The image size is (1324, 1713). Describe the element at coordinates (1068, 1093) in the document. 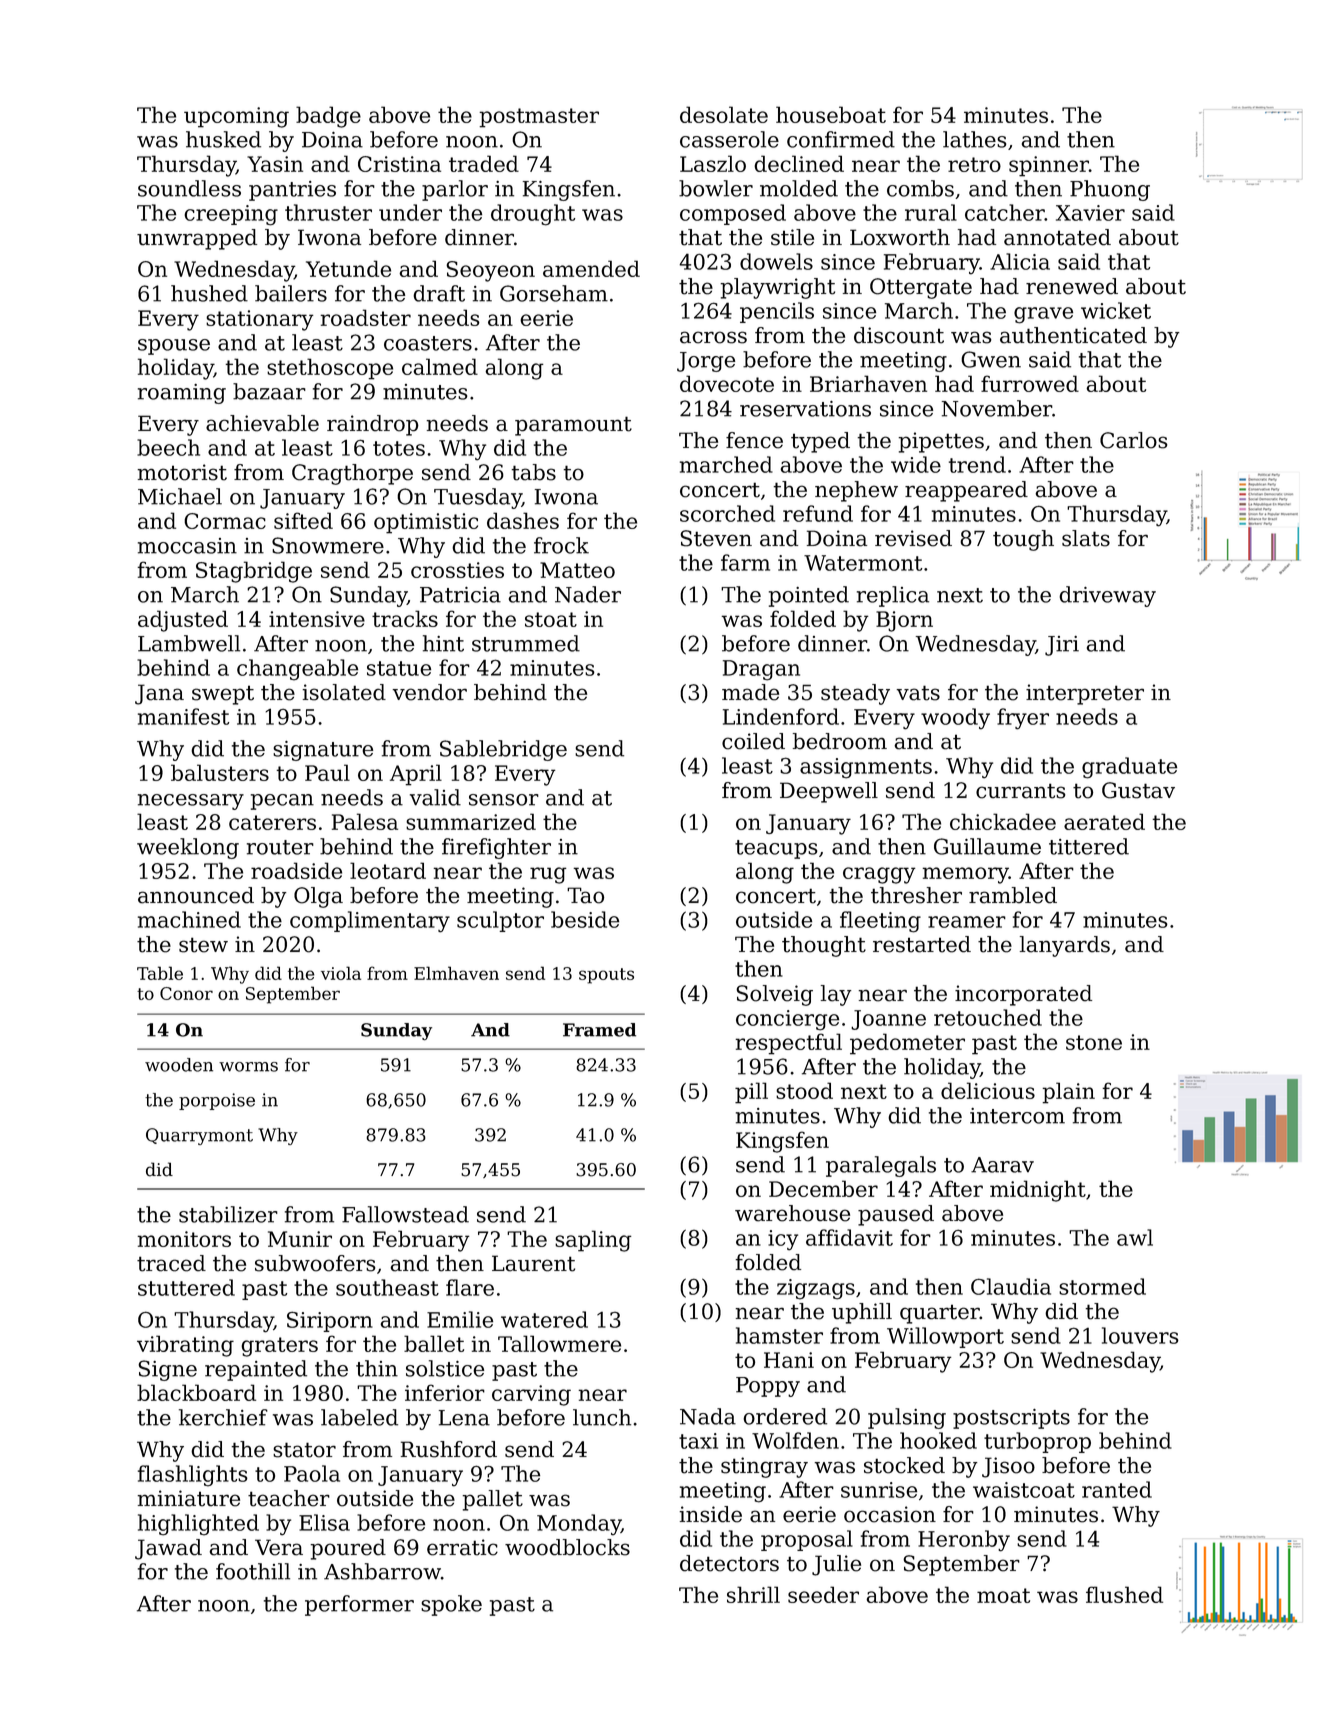

I see `plain` at that location.
